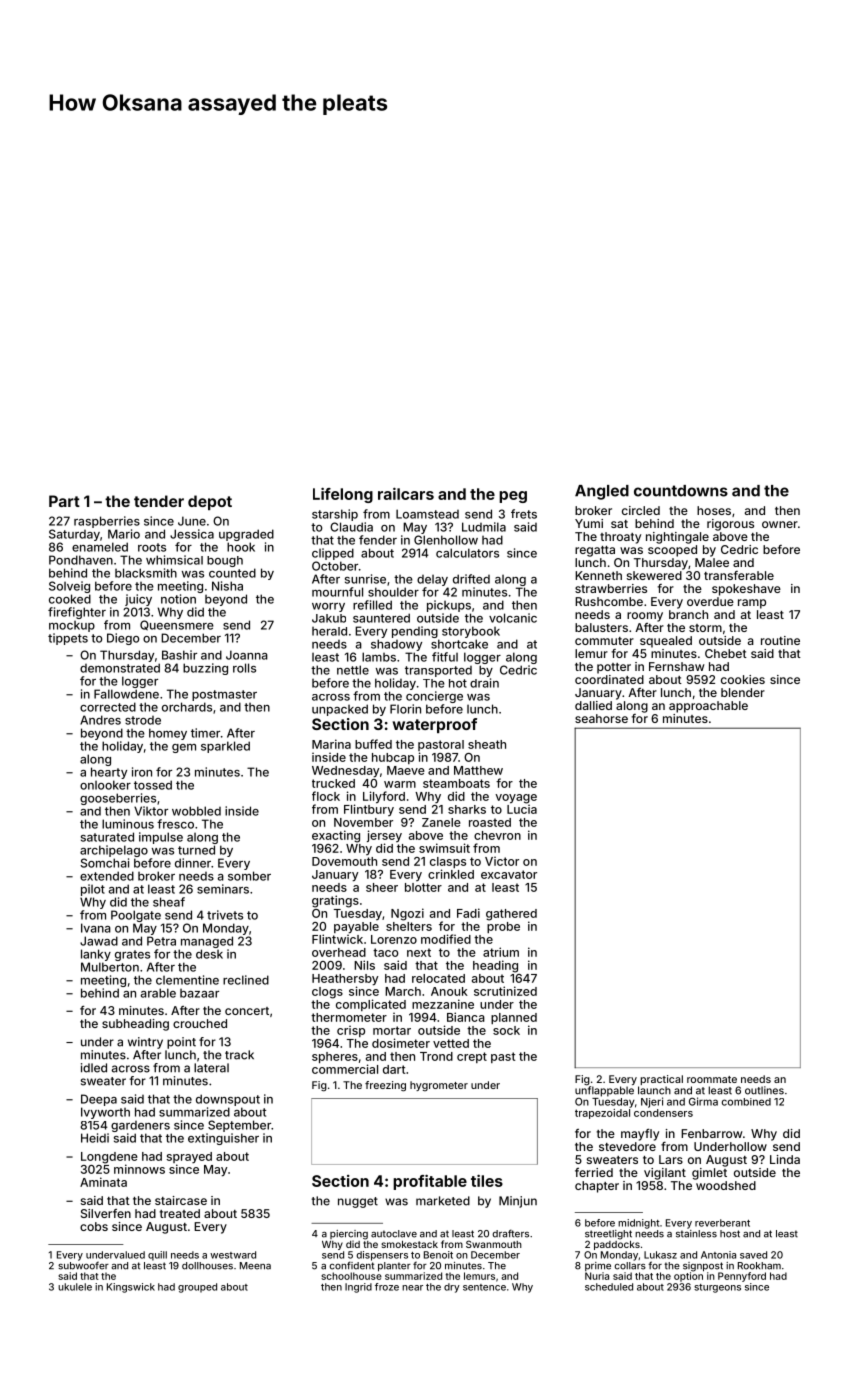 The width and height of the screenshot is (849, 1400). What do you see at coordinates (513, 497) in the screenshot?
I see `peg` at bounding box center [513, 497].
